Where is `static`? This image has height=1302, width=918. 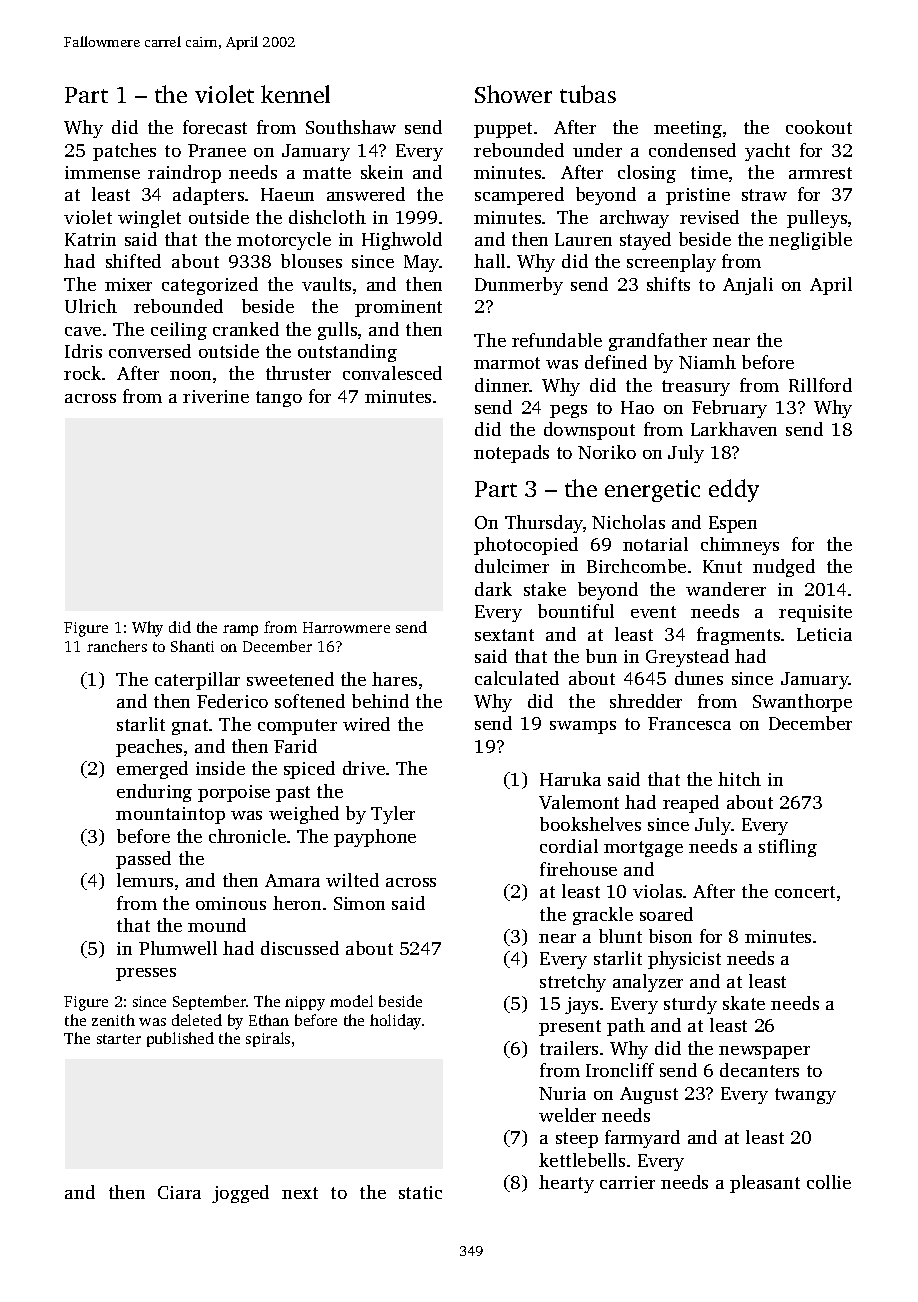 static is located at coordinates (420, 1192).
